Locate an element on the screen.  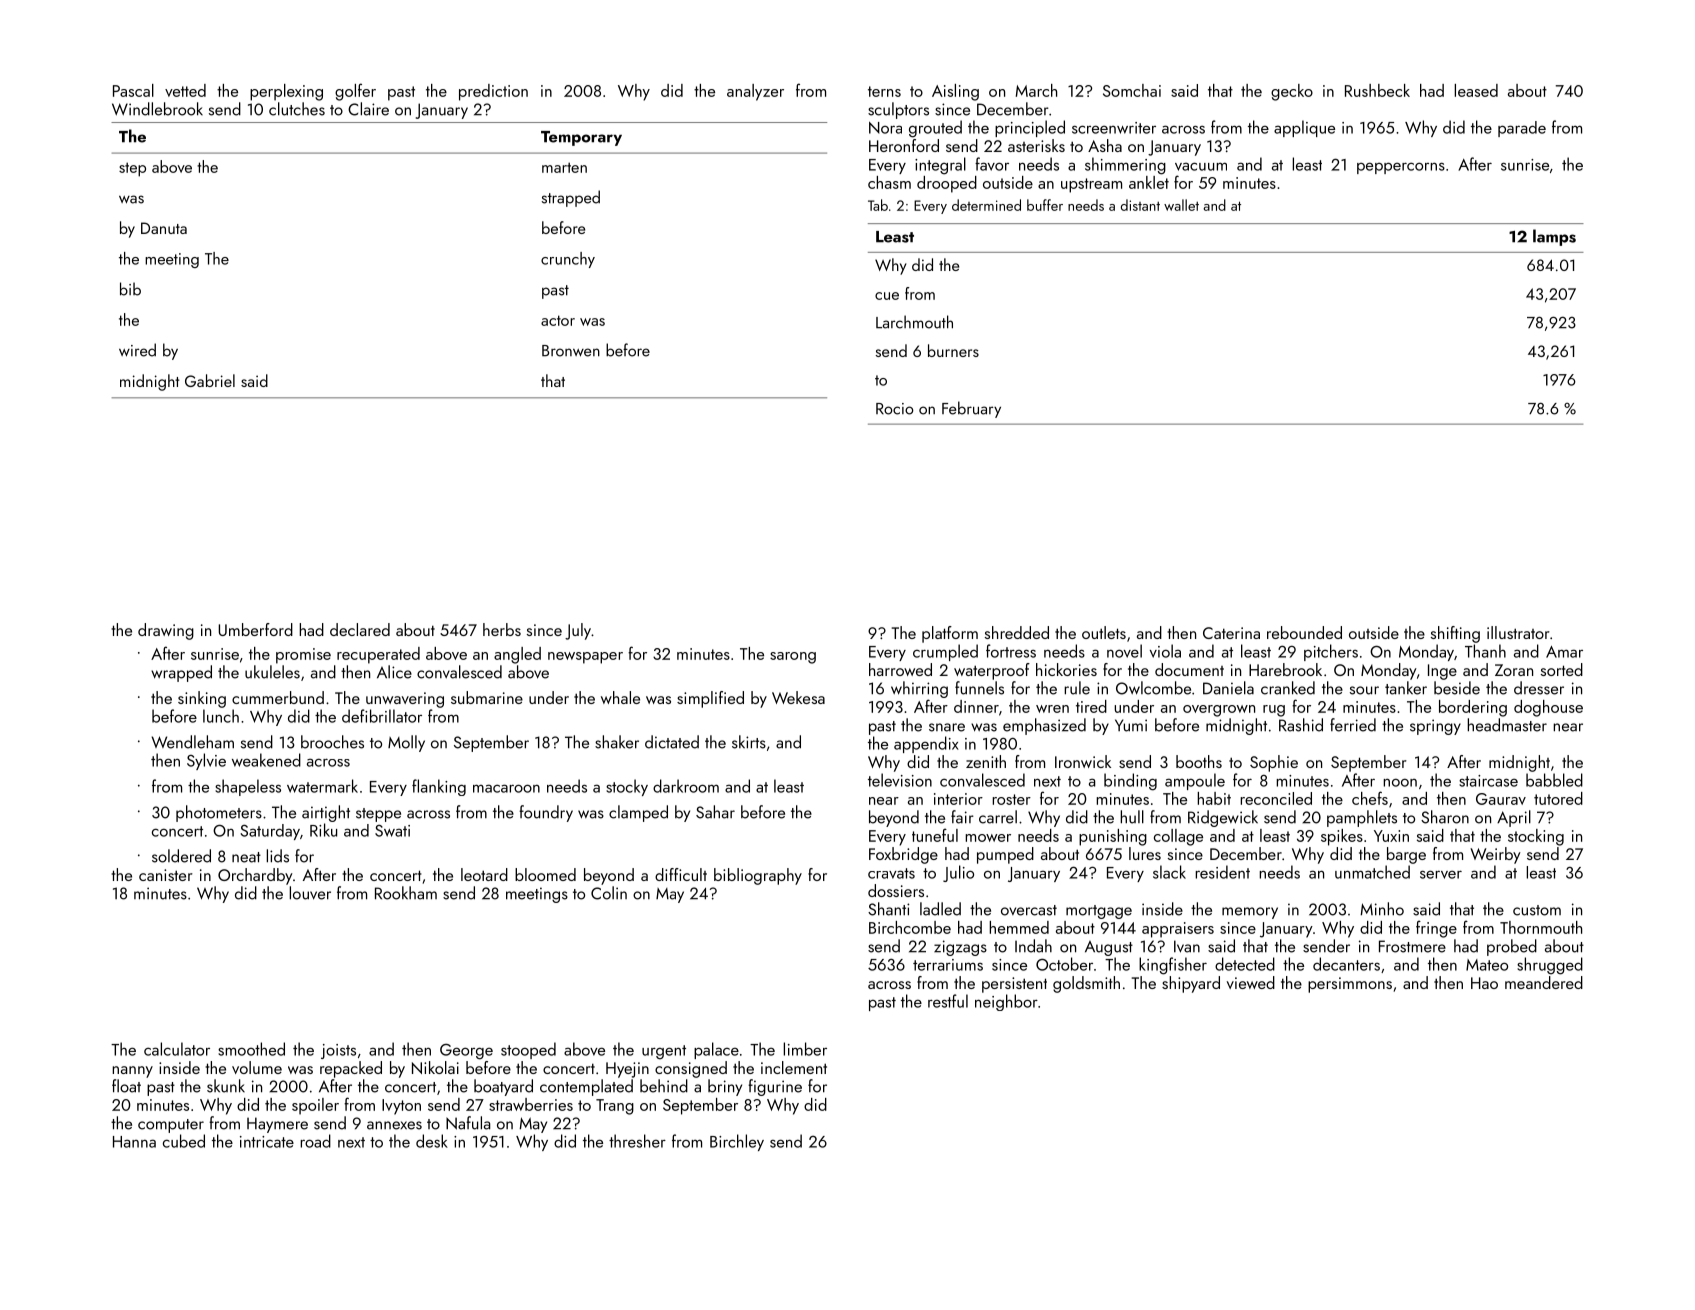
probed is located at coordinates (1512, 947).
